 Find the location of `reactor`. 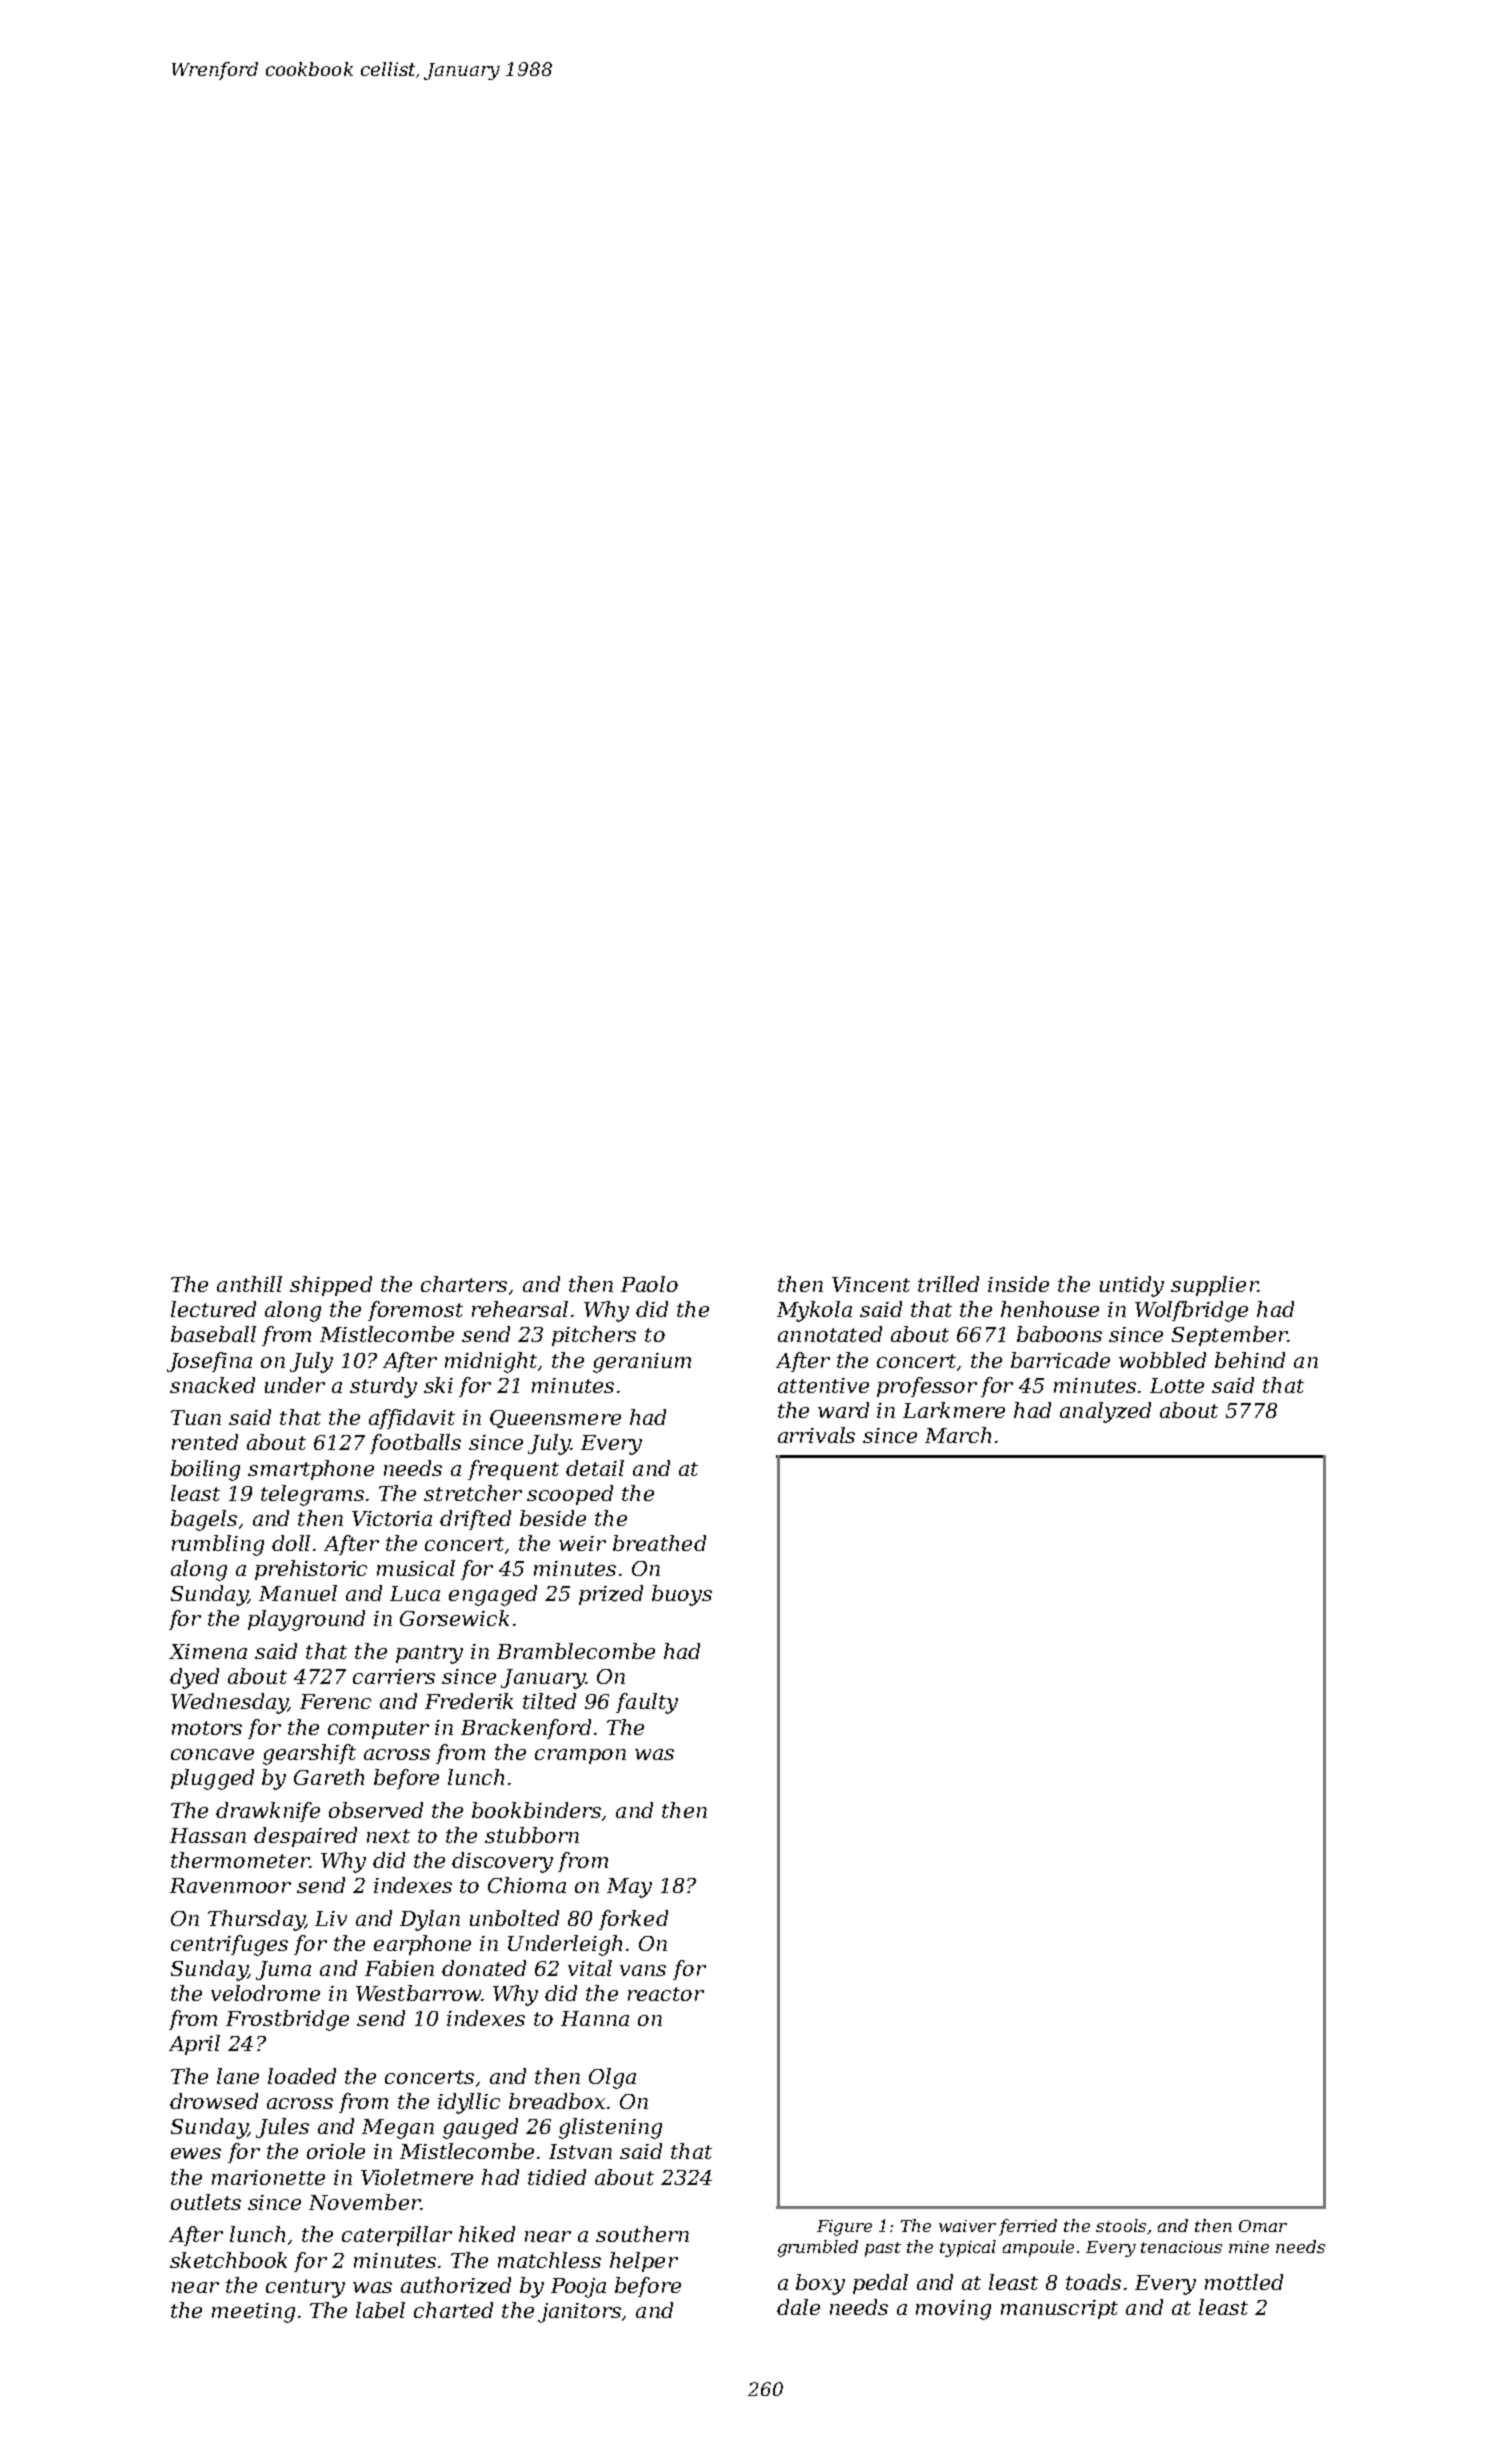

reactor is located at coordinates (666, 1994).
